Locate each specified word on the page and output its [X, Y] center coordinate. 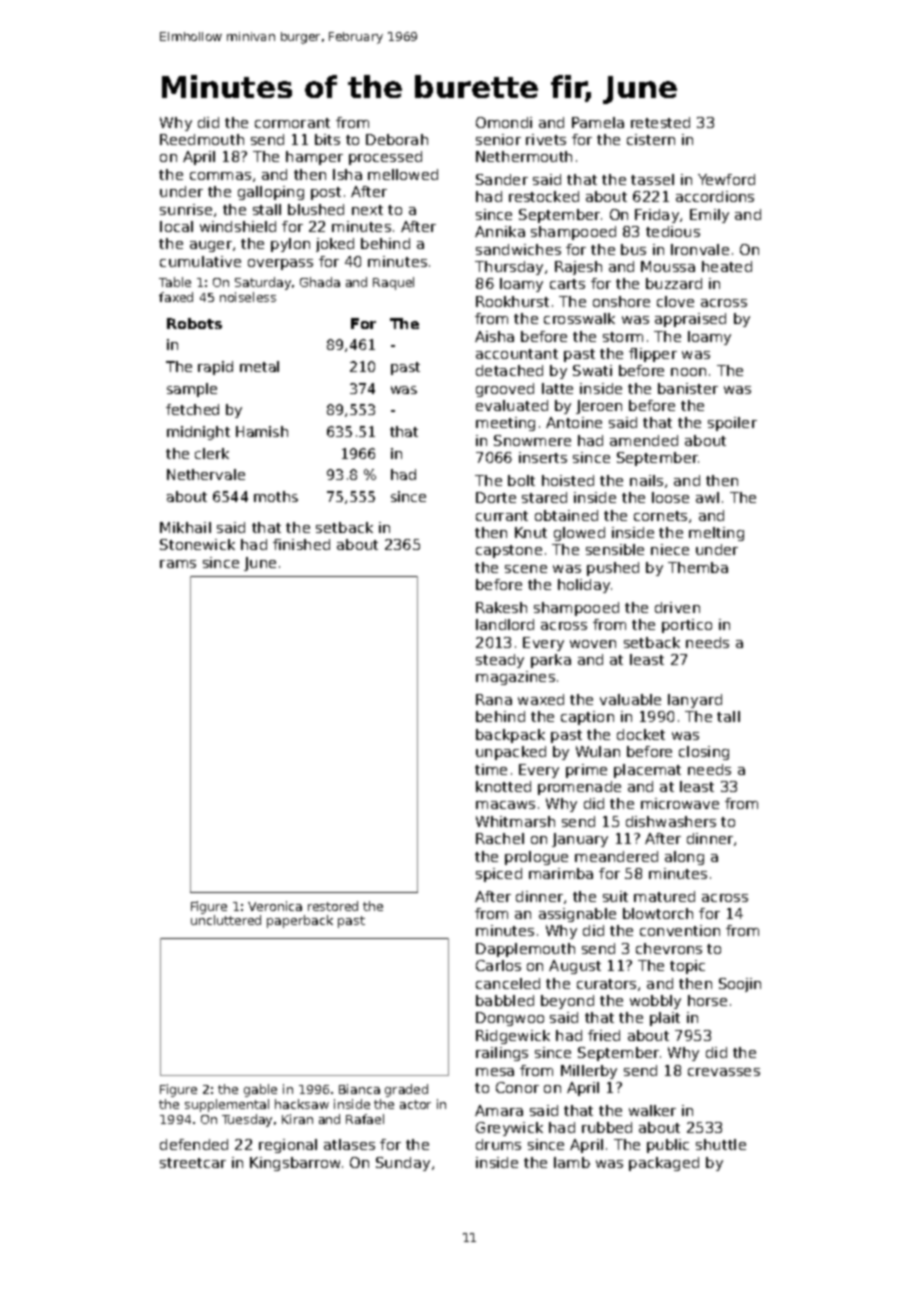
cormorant [292, 123]
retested [660, 122]
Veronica [275, 906]
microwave [680, 803]
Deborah [397, 139]
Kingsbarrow [295, 1164]
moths [276, 496]
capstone [509, 551]
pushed [613, 569]
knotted [503, 786]
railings [502, 1054]
